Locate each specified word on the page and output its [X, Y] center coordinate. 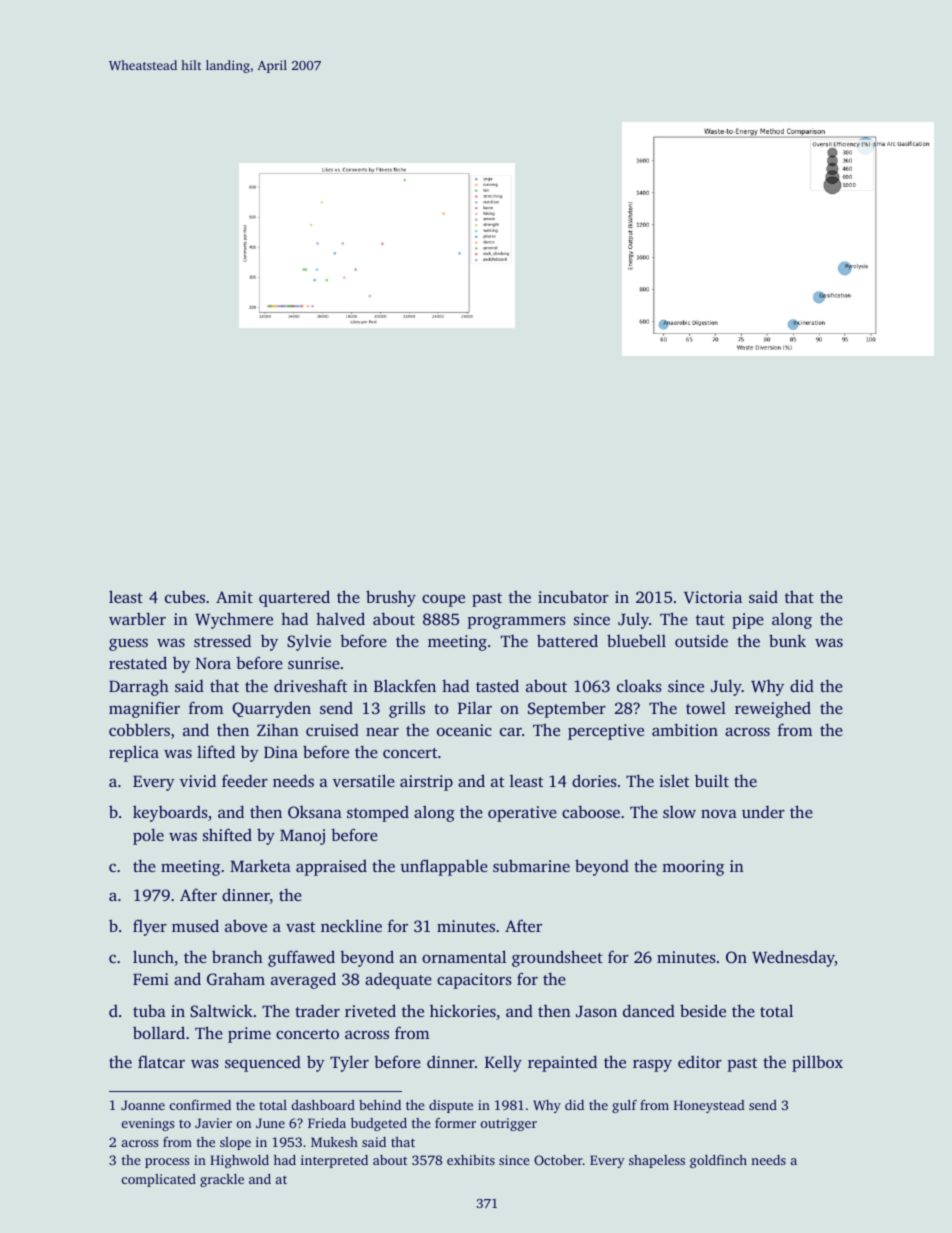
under [763, 811]
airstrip [426, 783]
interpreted [334, 1161]
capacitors [474, 981]
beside [703, 1010]
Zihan [278, 729]
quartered [294, 598]
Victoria [713, 597]
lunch [153, 956]
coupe [443, 600]
